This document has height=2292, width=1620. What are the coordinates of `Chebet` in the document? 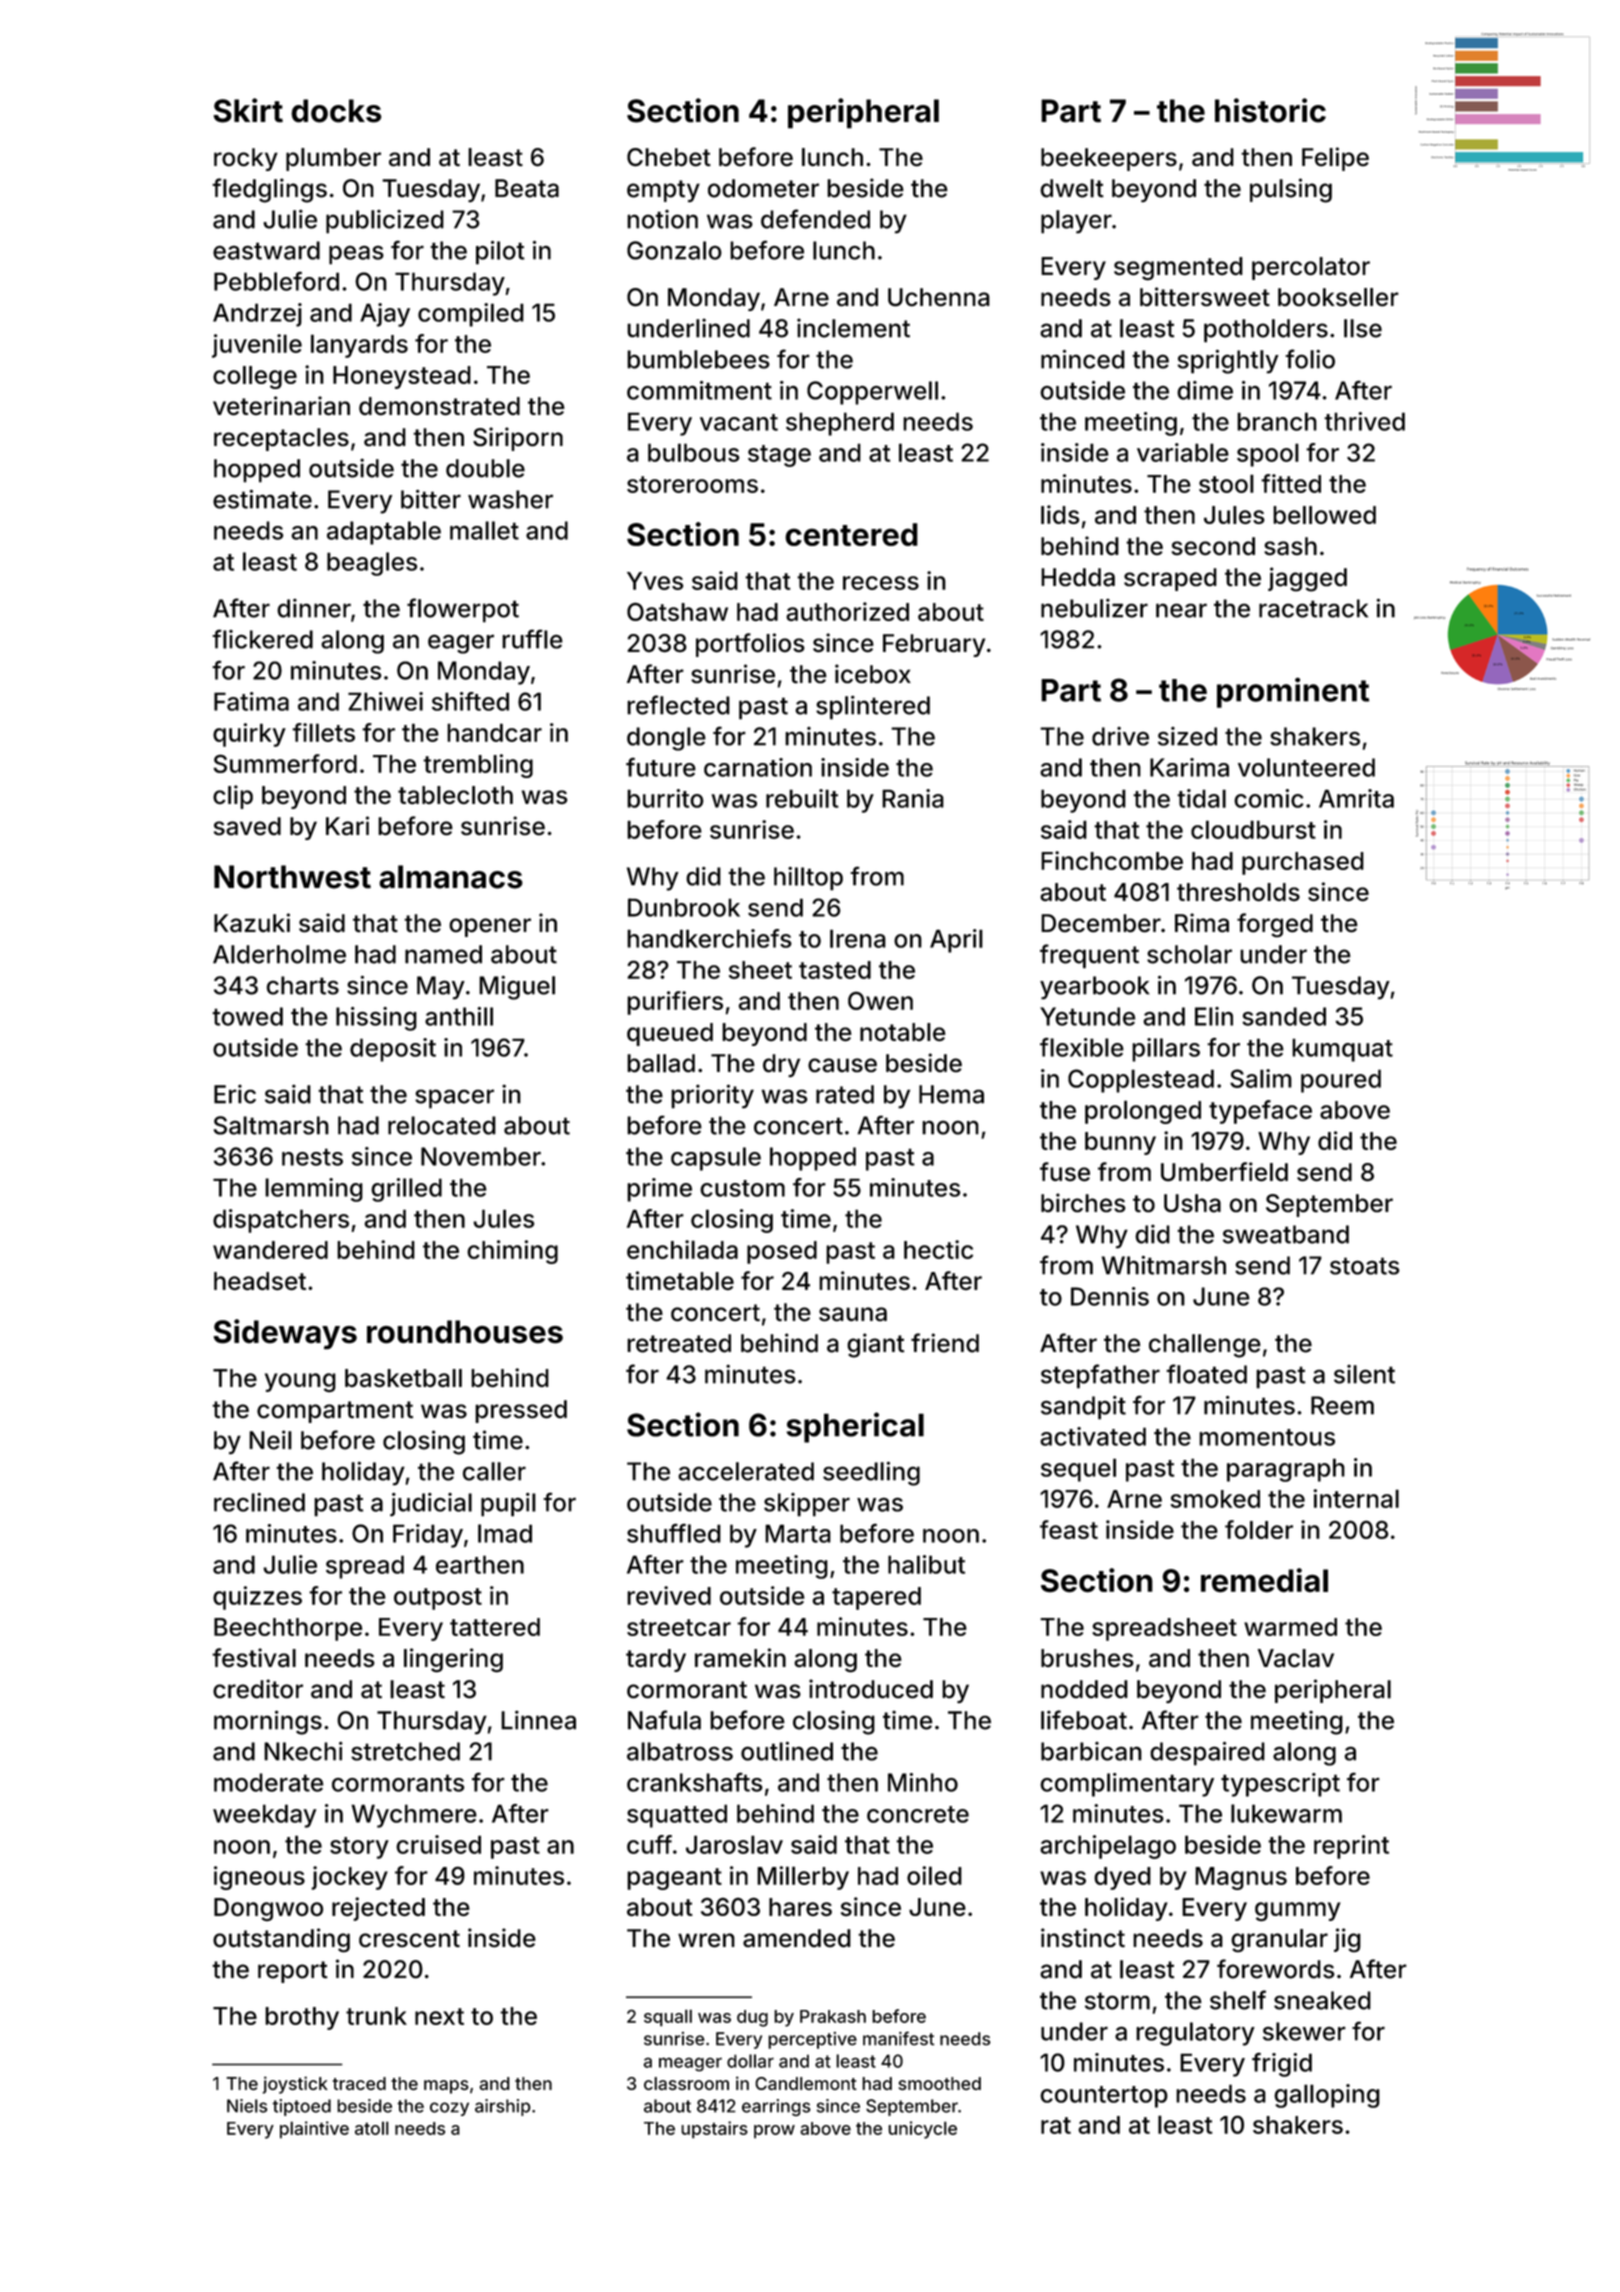 It's located at (669, 157).
